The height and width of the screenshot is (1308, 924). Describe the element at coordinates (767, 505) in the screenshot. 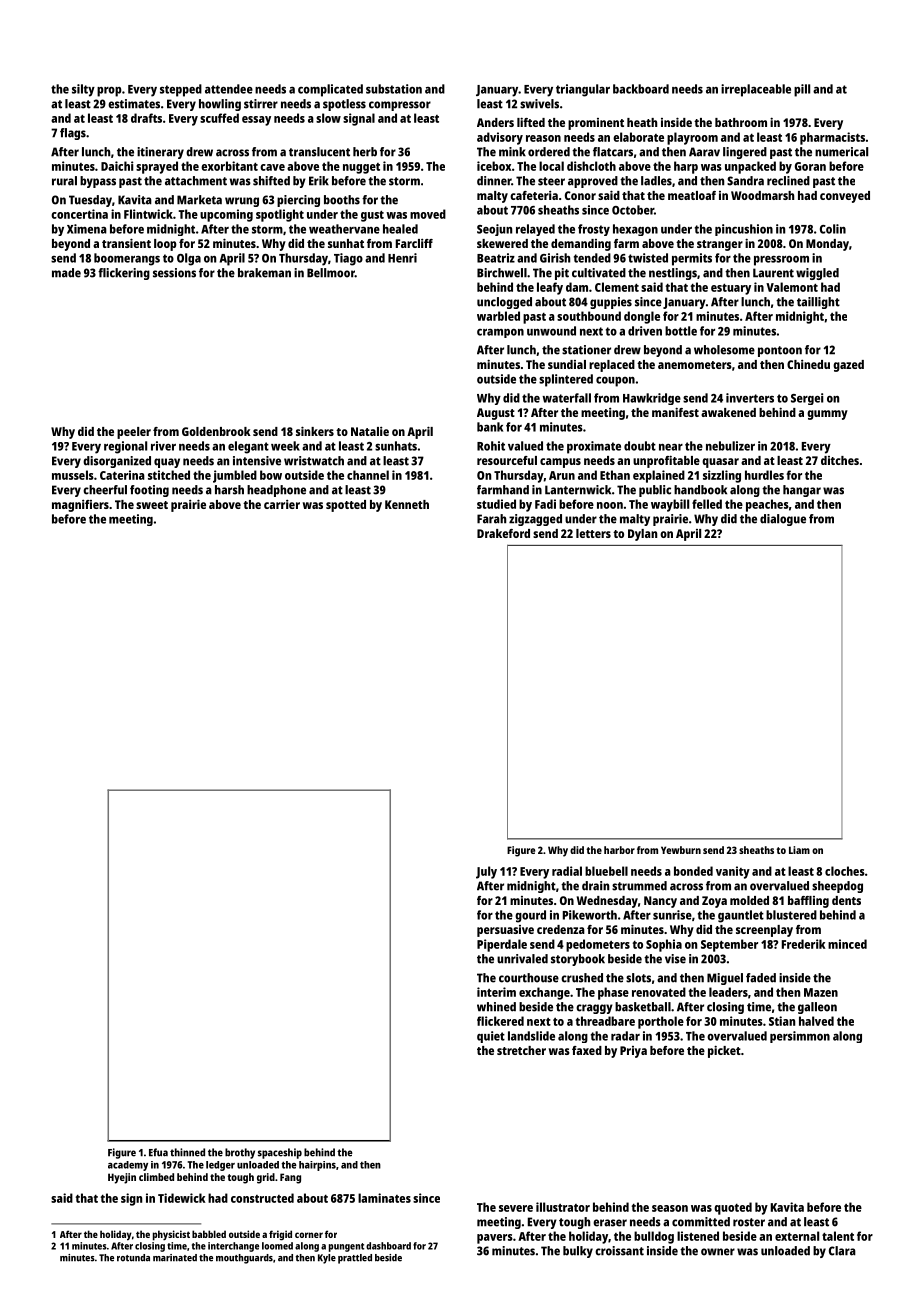

I see `peaches` at that location.
